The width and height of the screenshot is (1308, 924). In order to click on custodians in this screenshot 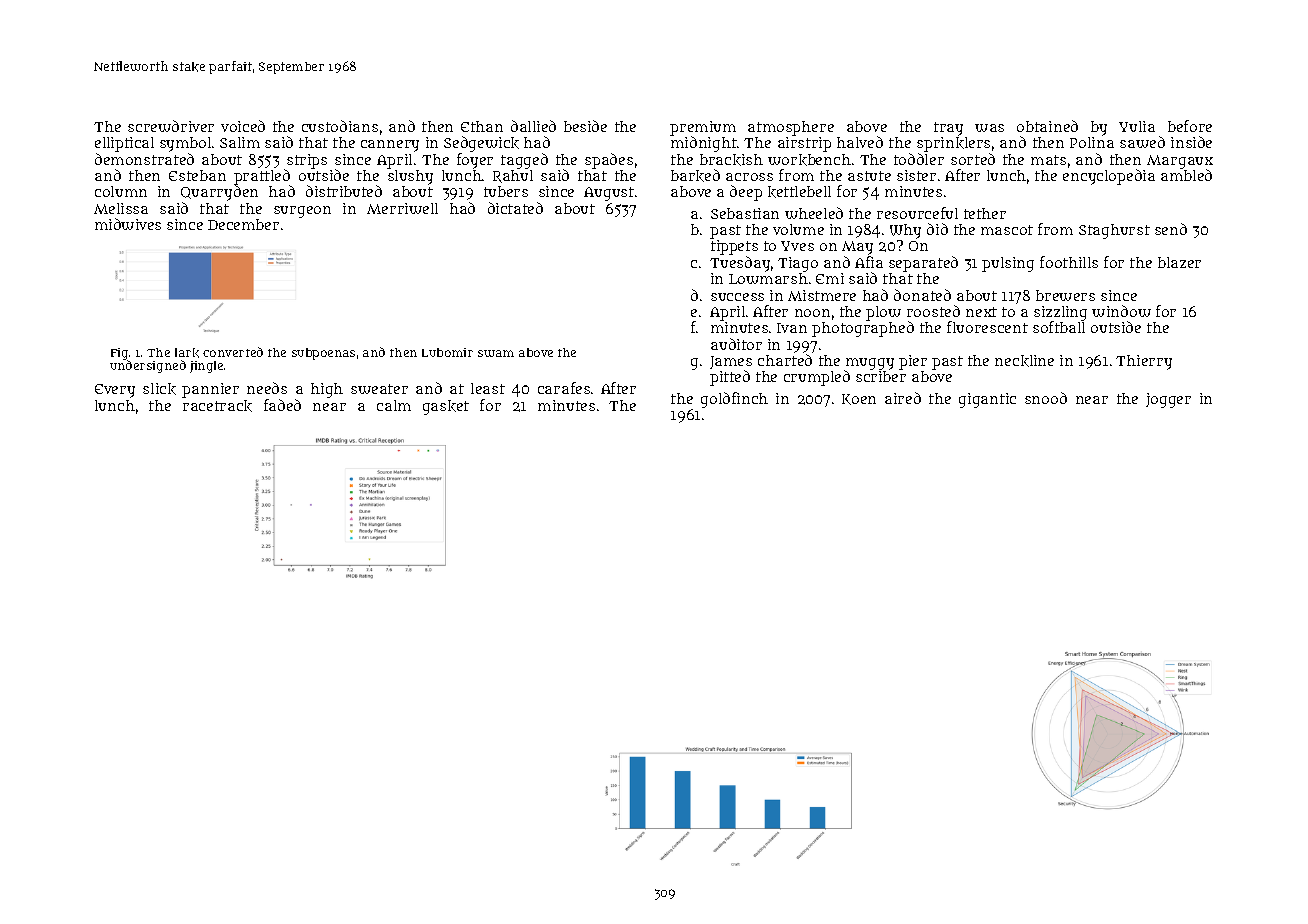, I will do `click(340, 126)`.
